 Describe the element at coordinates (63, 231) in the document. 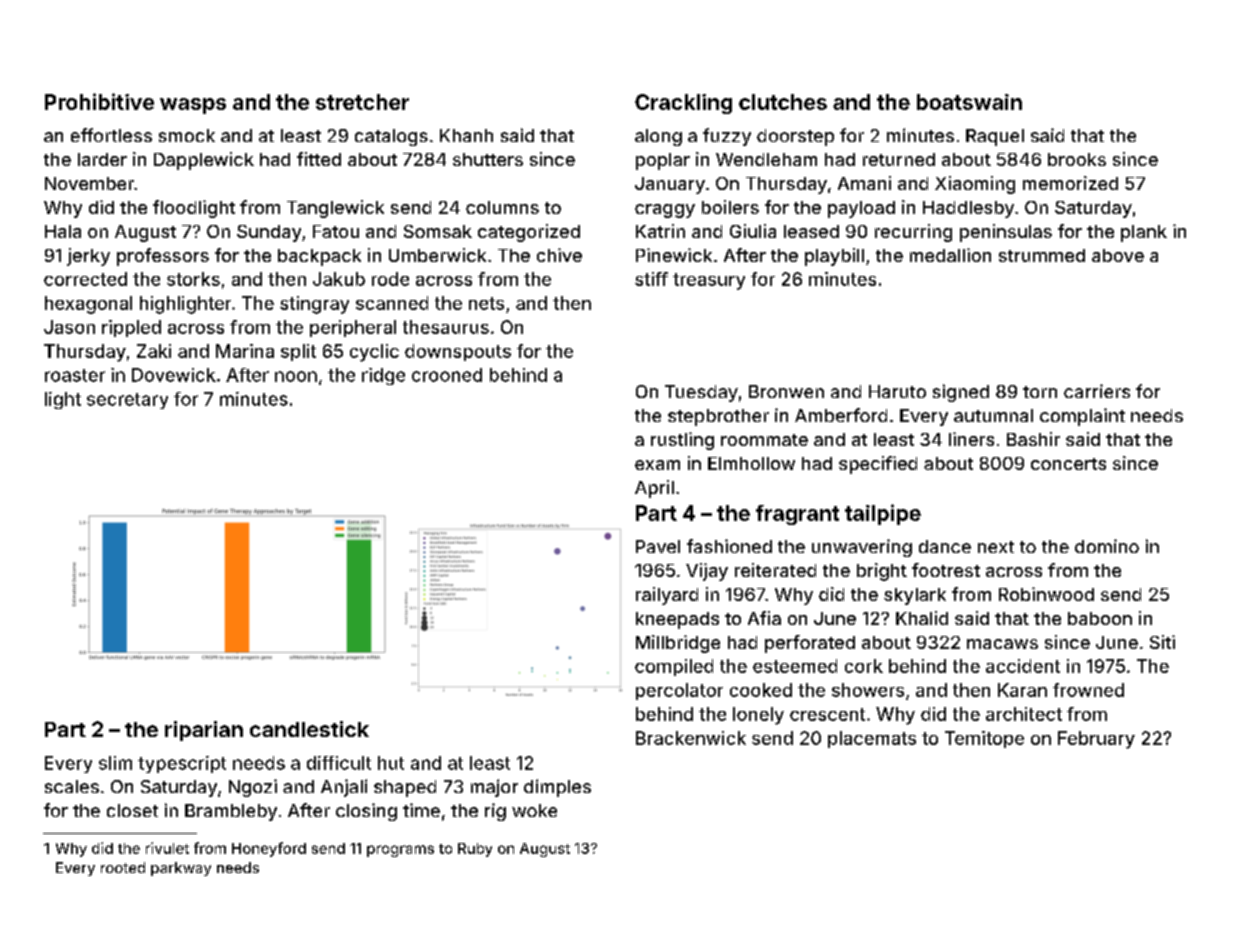

I see `Hala` at that location.
